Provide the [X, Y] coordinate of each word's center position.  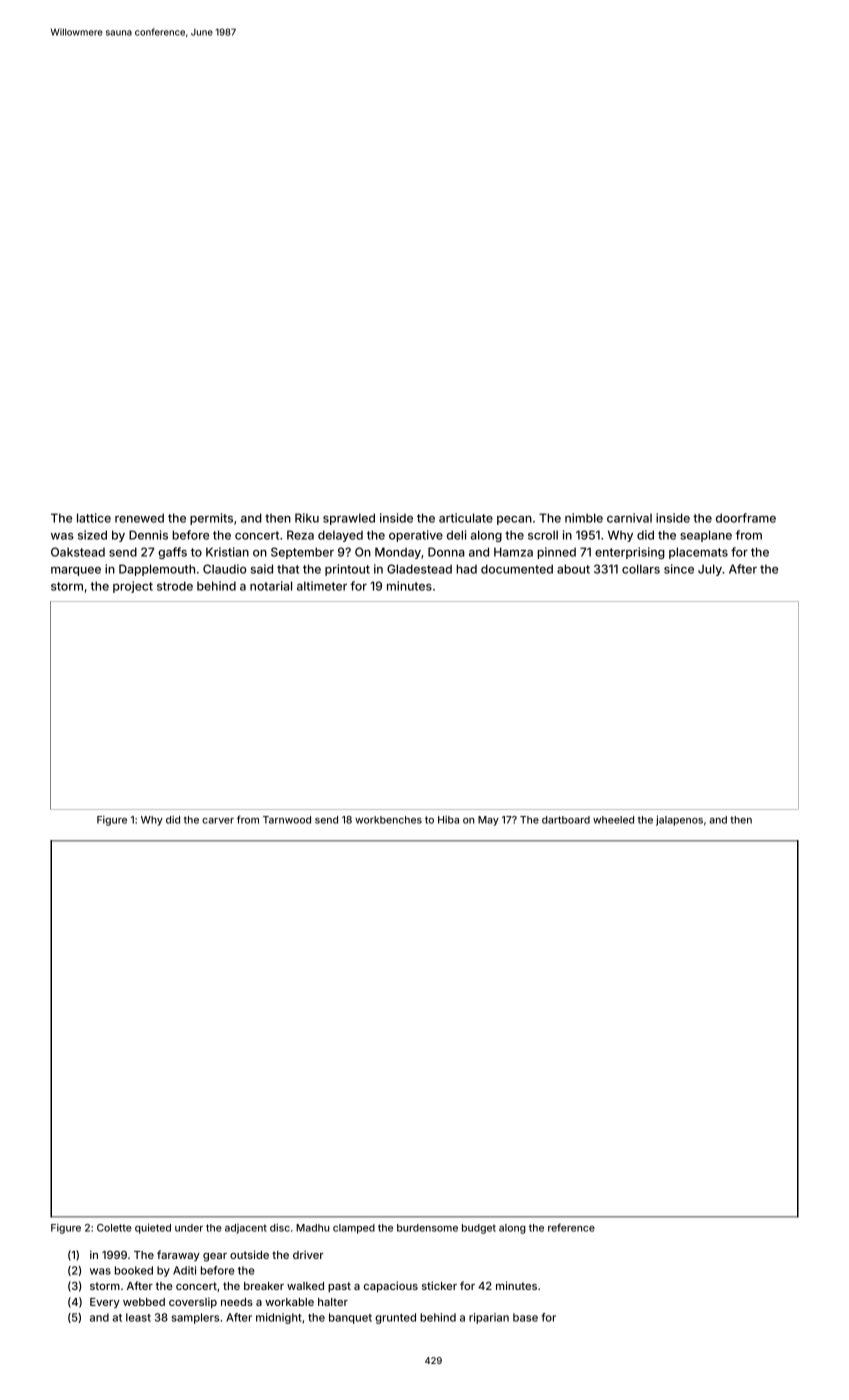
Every [105, 1303]
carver [218, 821]
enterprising [630, 553]
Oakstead [78, 552]
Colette [114, 1228]
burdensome [427, 1228]
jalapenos [679, 820]
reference [571, 1227]
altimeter [322, 586]
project [133, 587]
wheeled [613, 820]
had [466, 569]
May [488, 821]
